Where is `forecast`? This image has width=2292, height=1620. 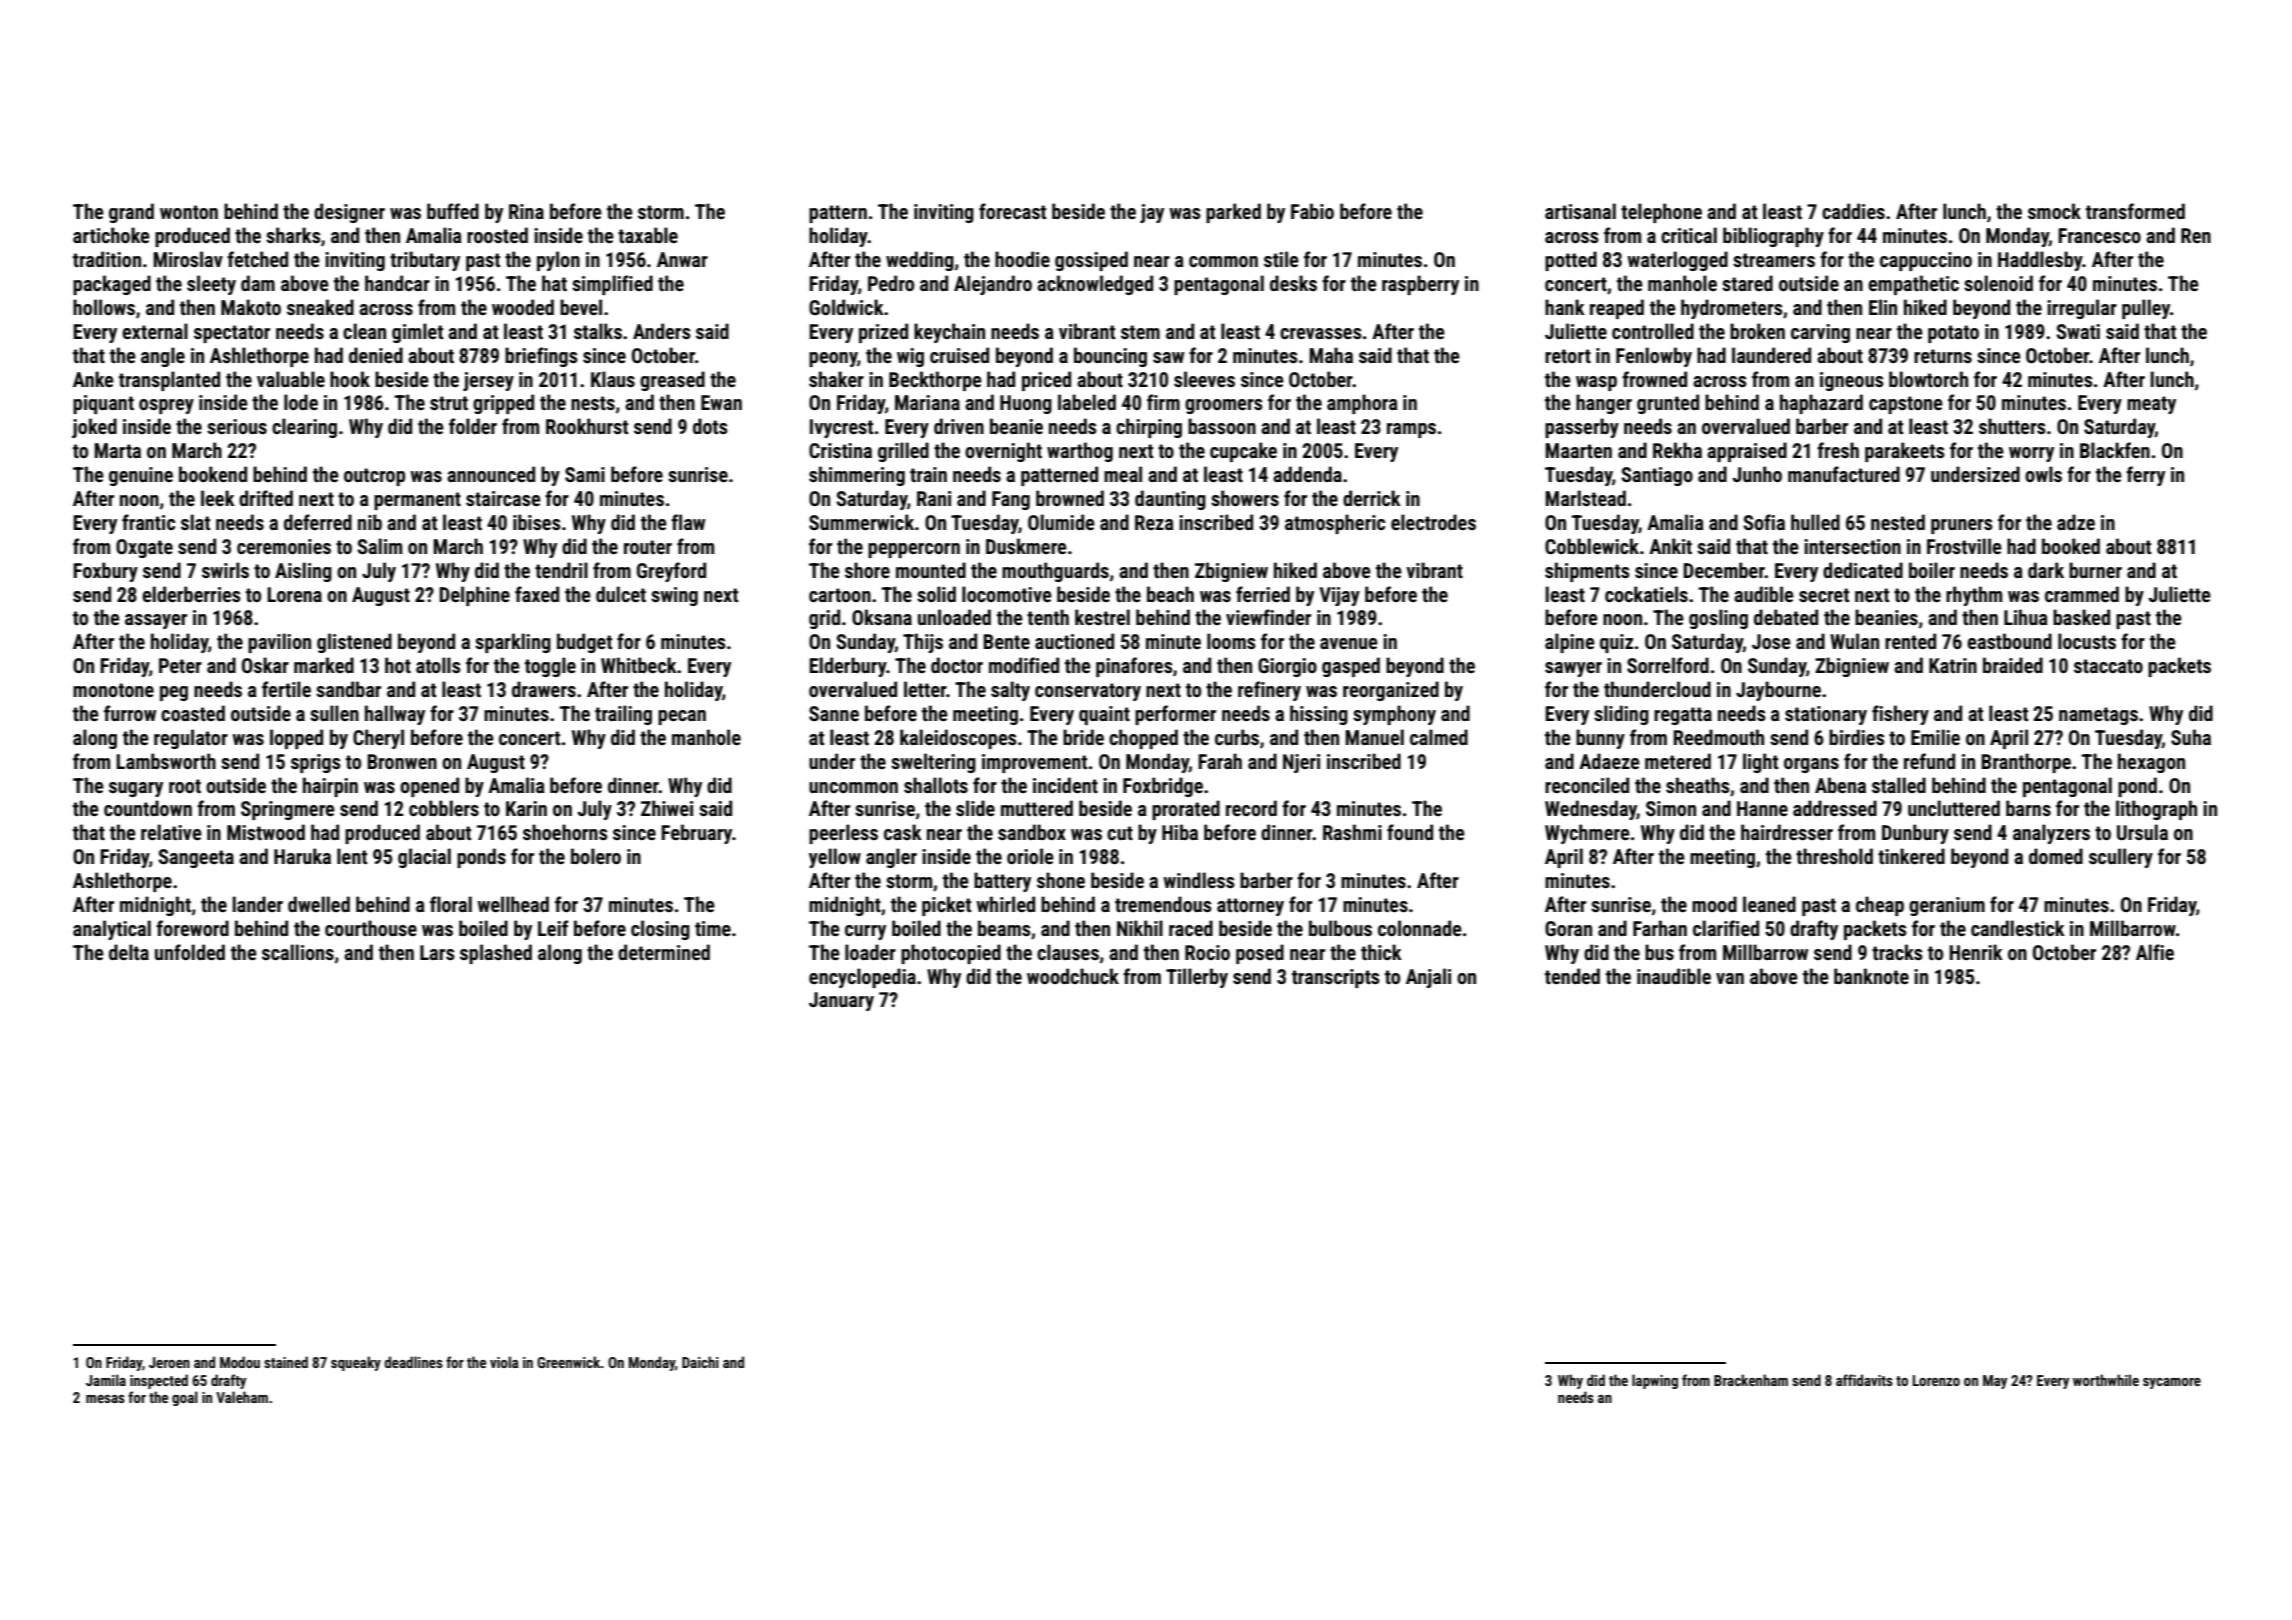
forecast is located at coordinates (1012, 211).
